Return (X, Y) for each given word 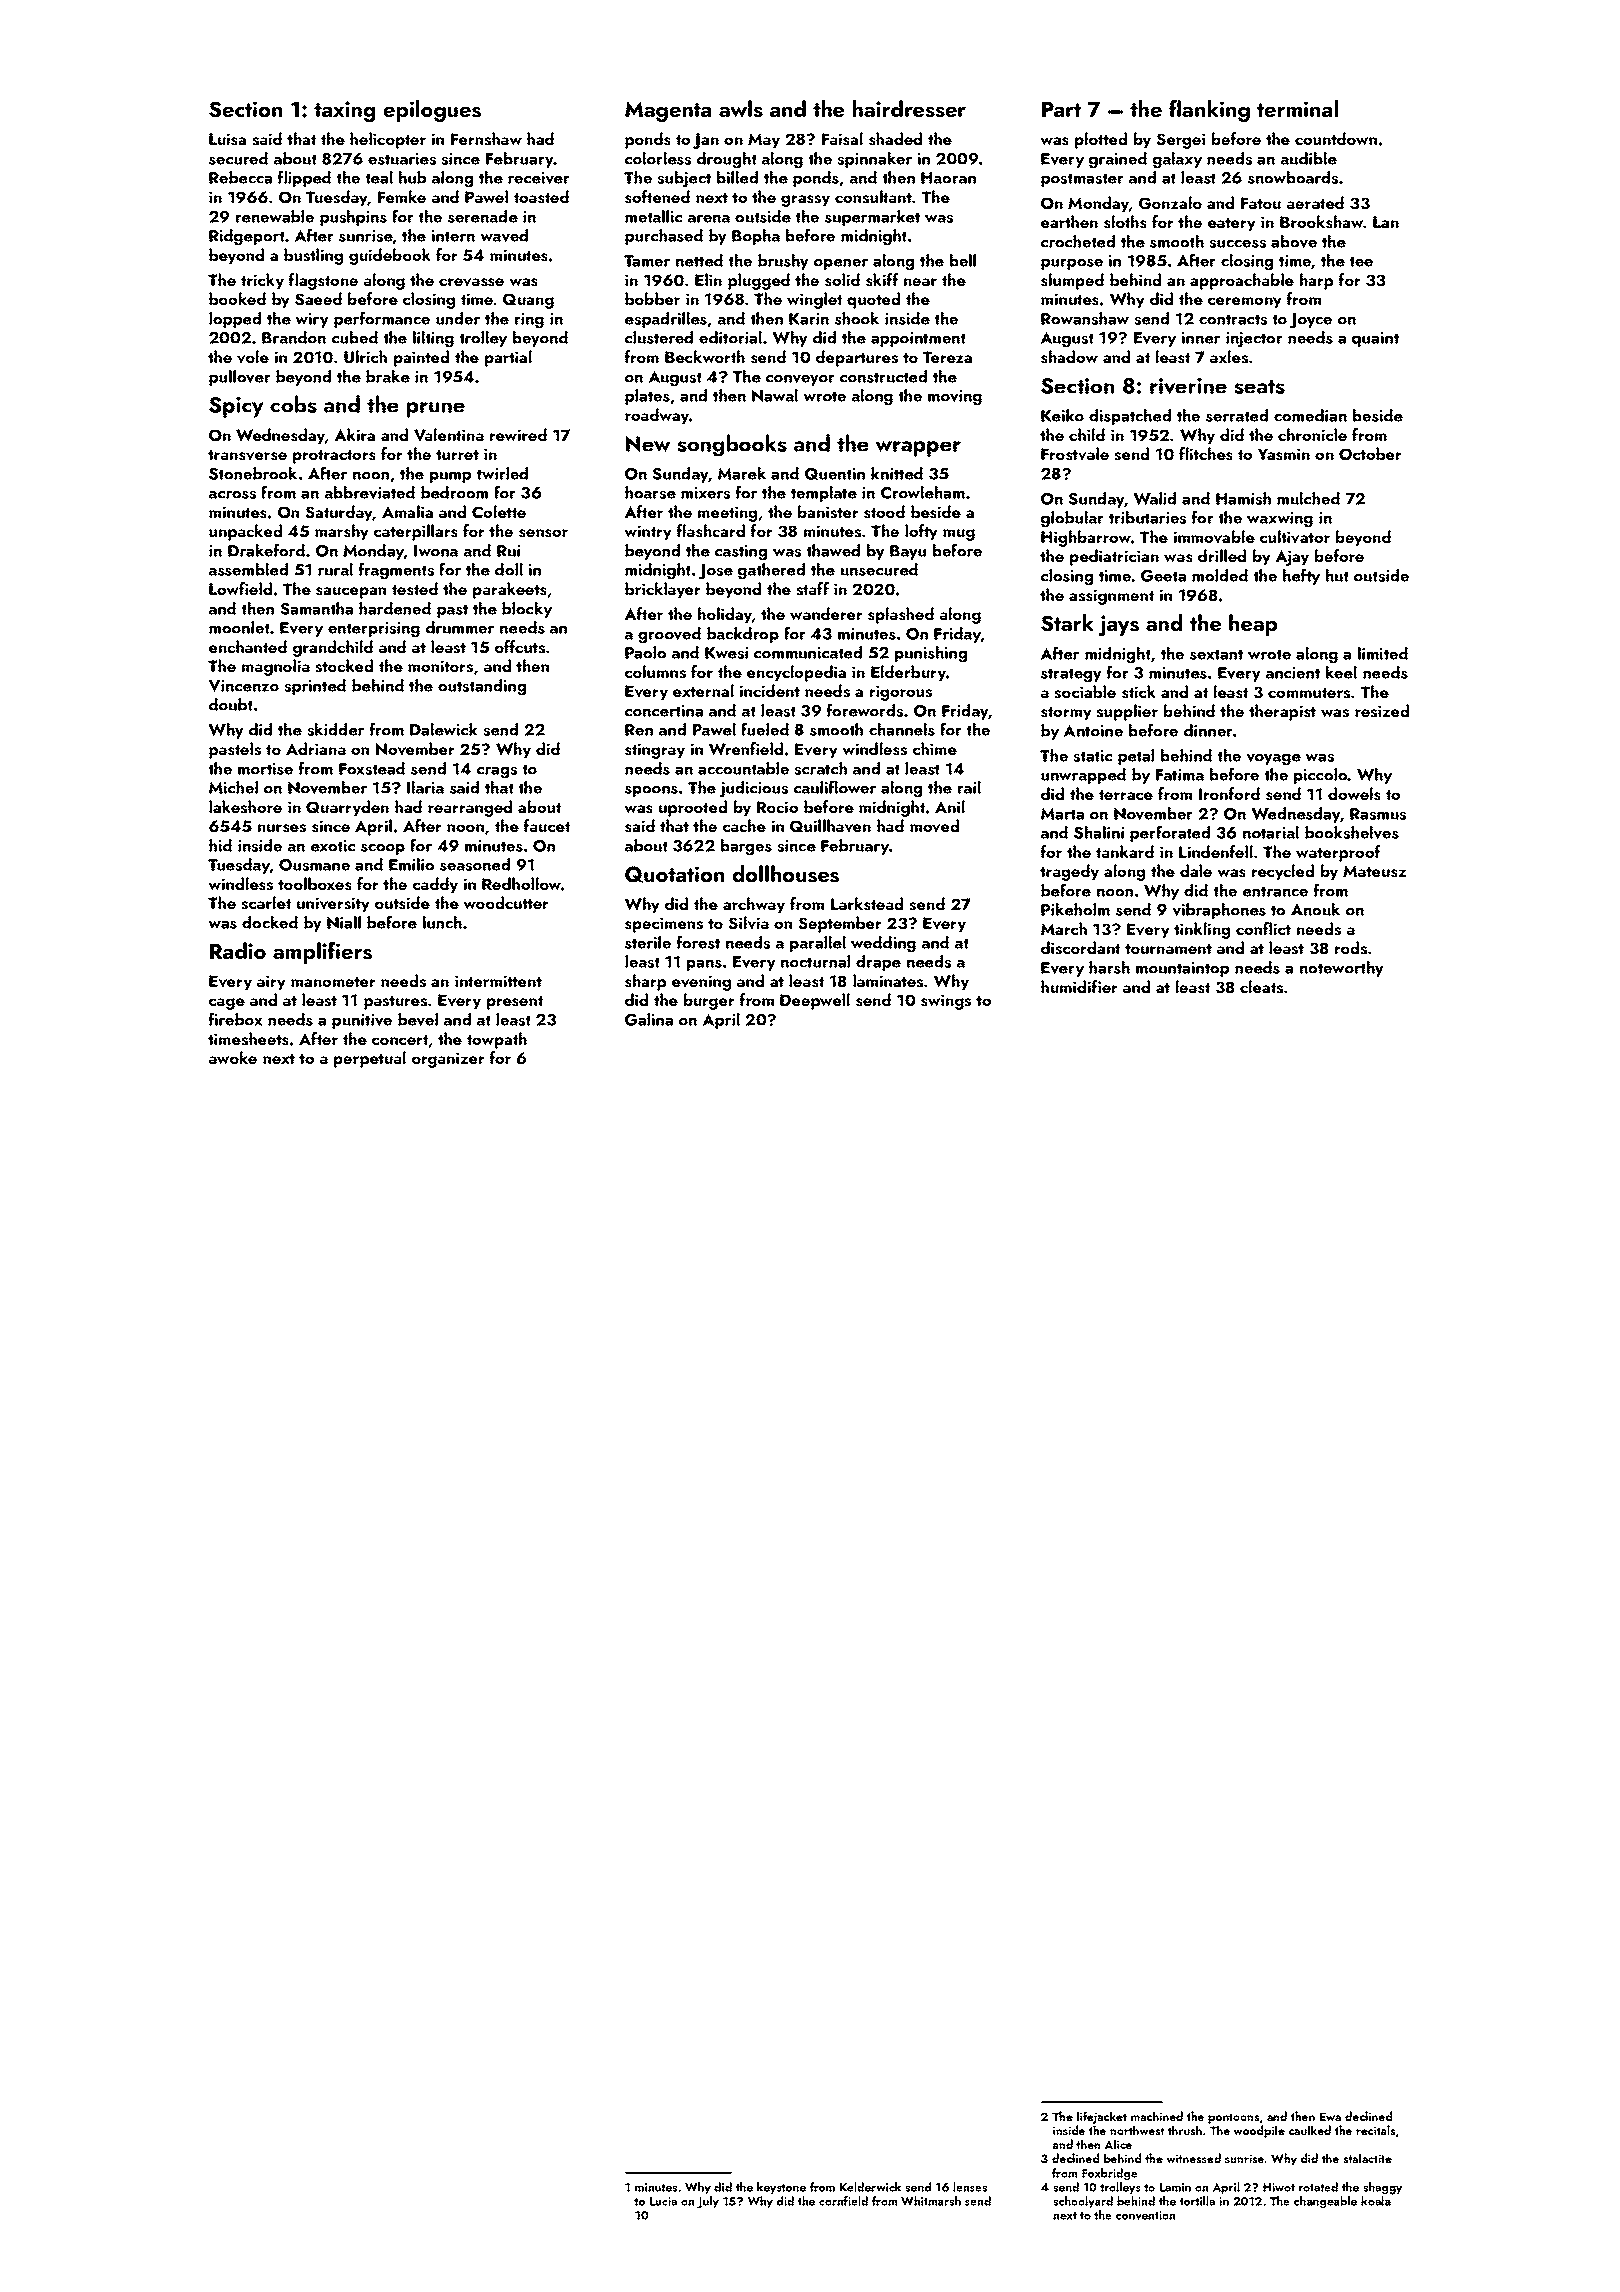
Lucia (663, 2201)
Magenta (668, 111)
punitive (362, 1021)
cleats (1261, 987)
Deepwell (815, 1001)
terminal (1297, 108)
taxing (344, 111)
